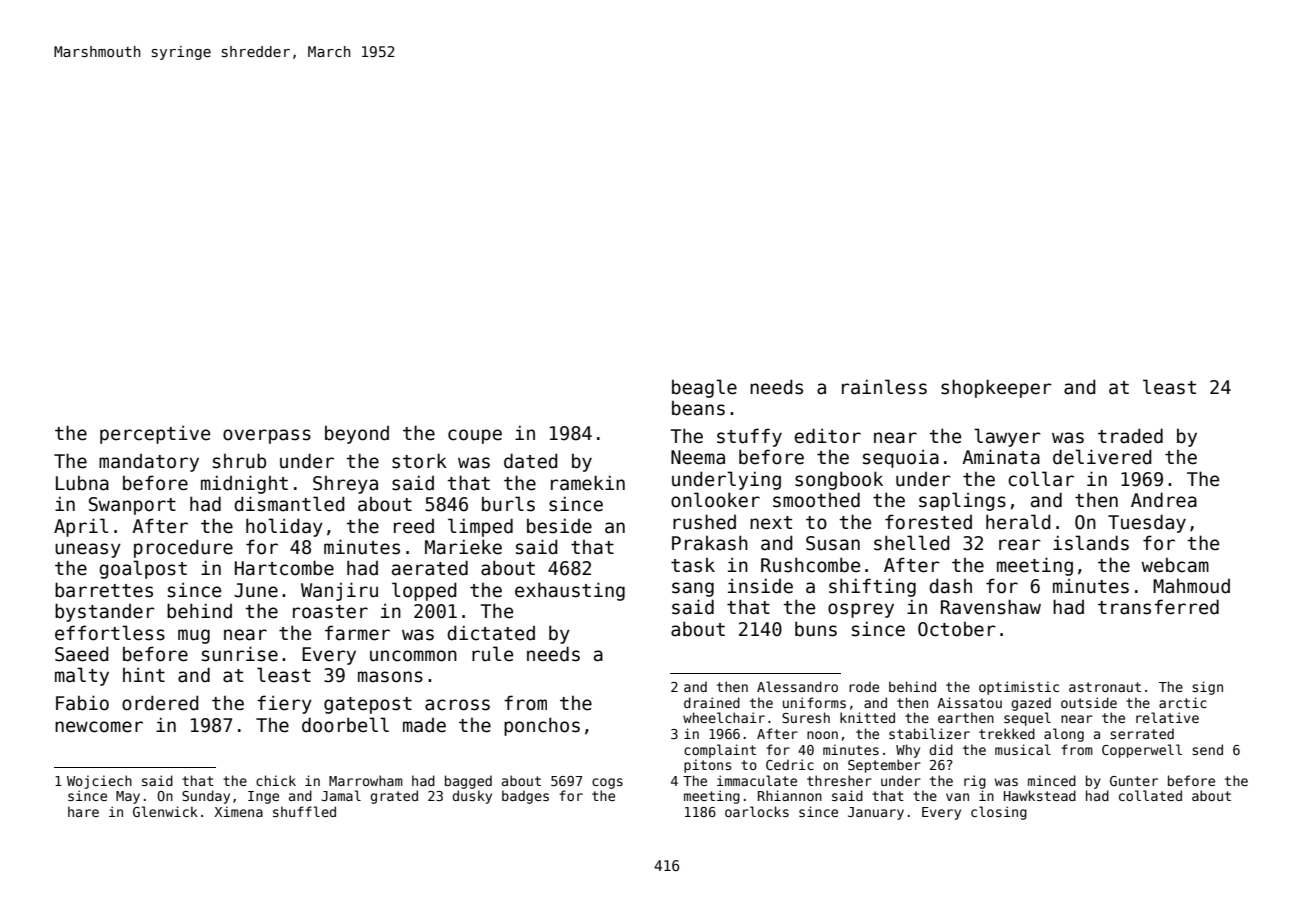 The image size is (1308, 924). What do you see at coordinates (771, 523) in the page?
I see `next` at bounding box center [771, 523].
